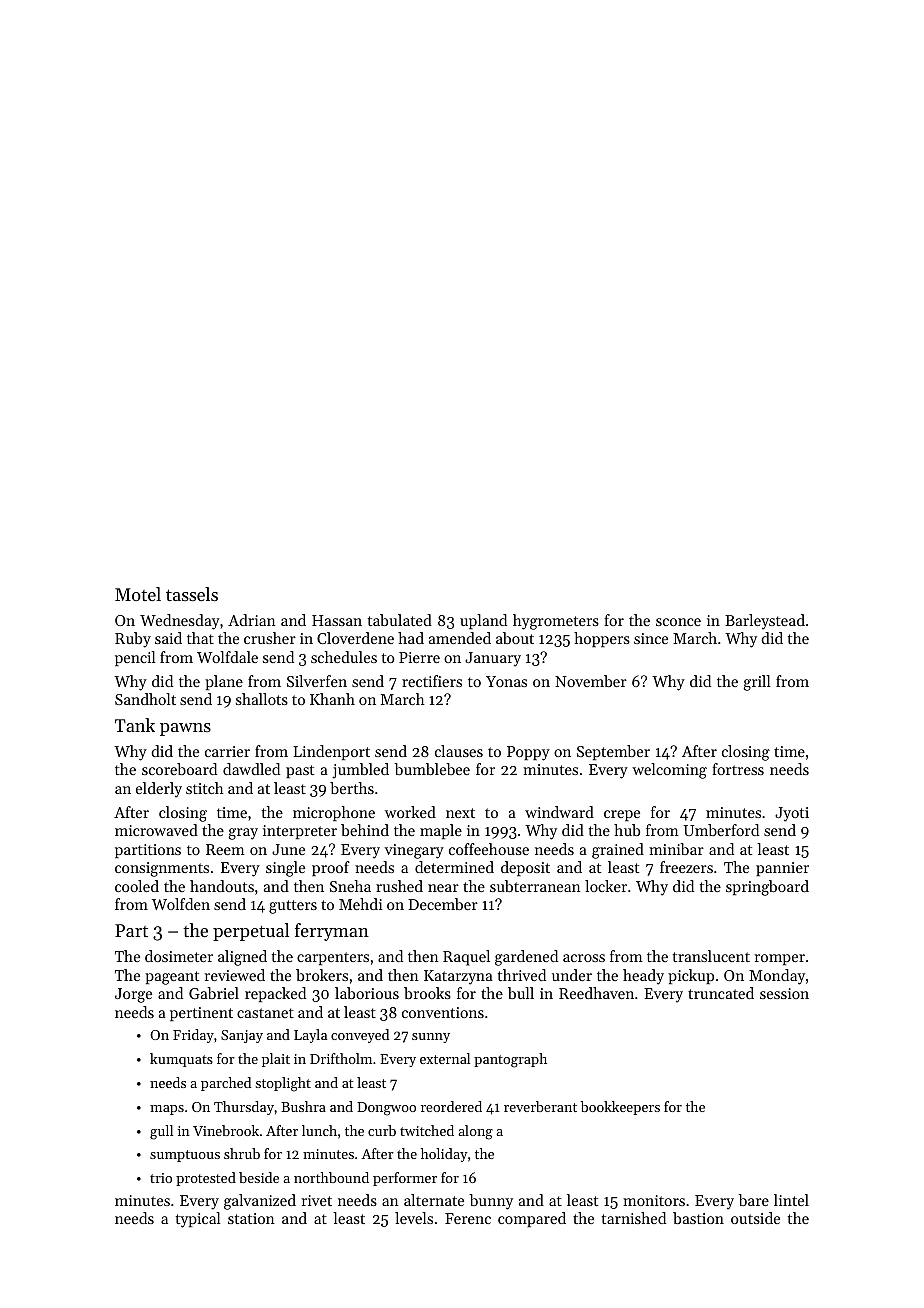 This page has height=1308, width=924. Describe the element at coordinates (510, 1060) in the page. I see `pantograph` at that location.
